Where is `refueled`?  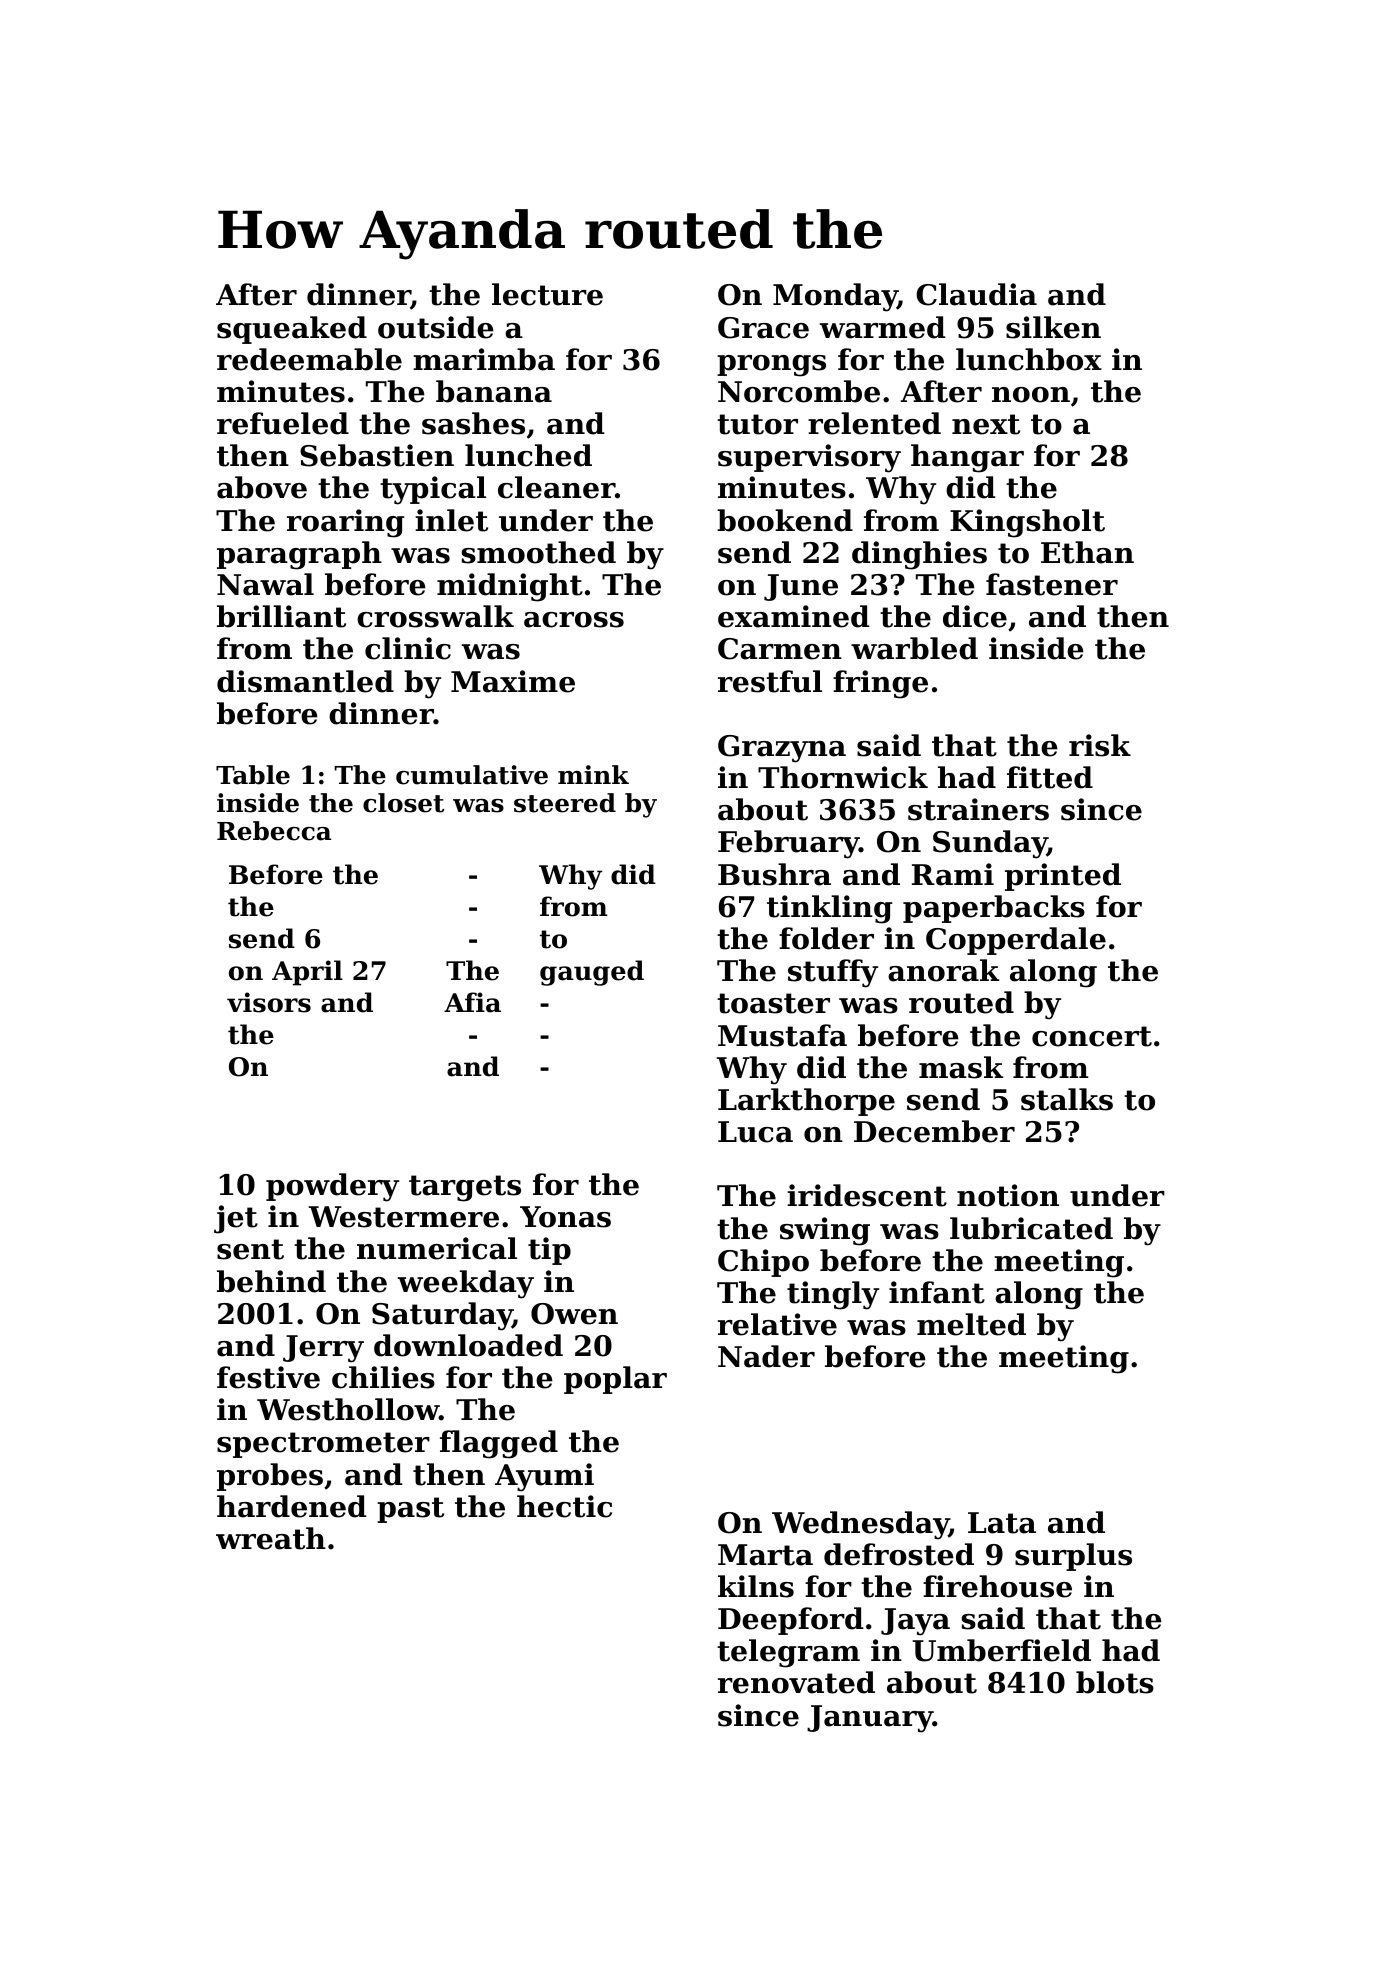
refueled is located at coordinates (283, 423).
